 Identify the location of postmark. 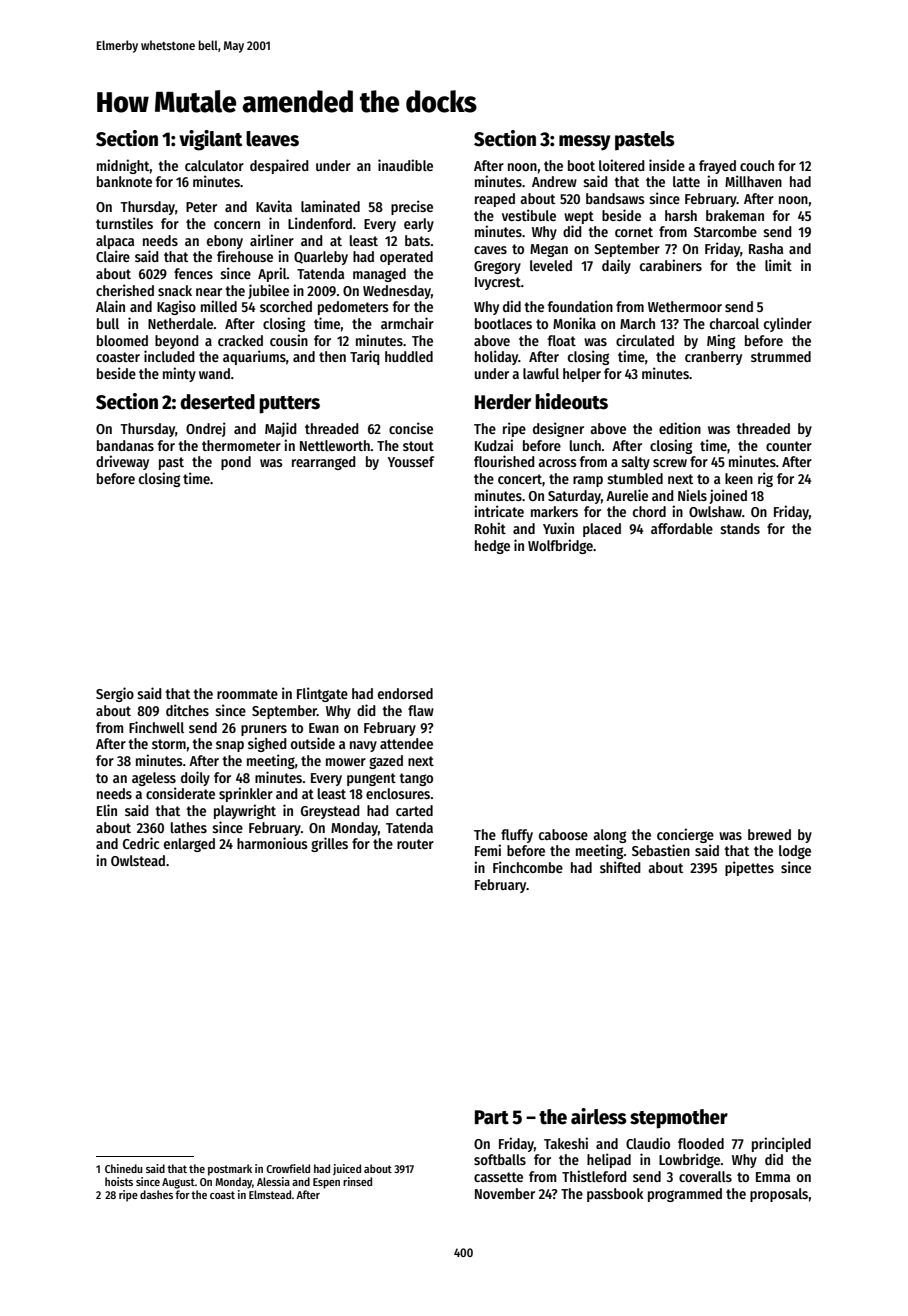
(230, 1170).
